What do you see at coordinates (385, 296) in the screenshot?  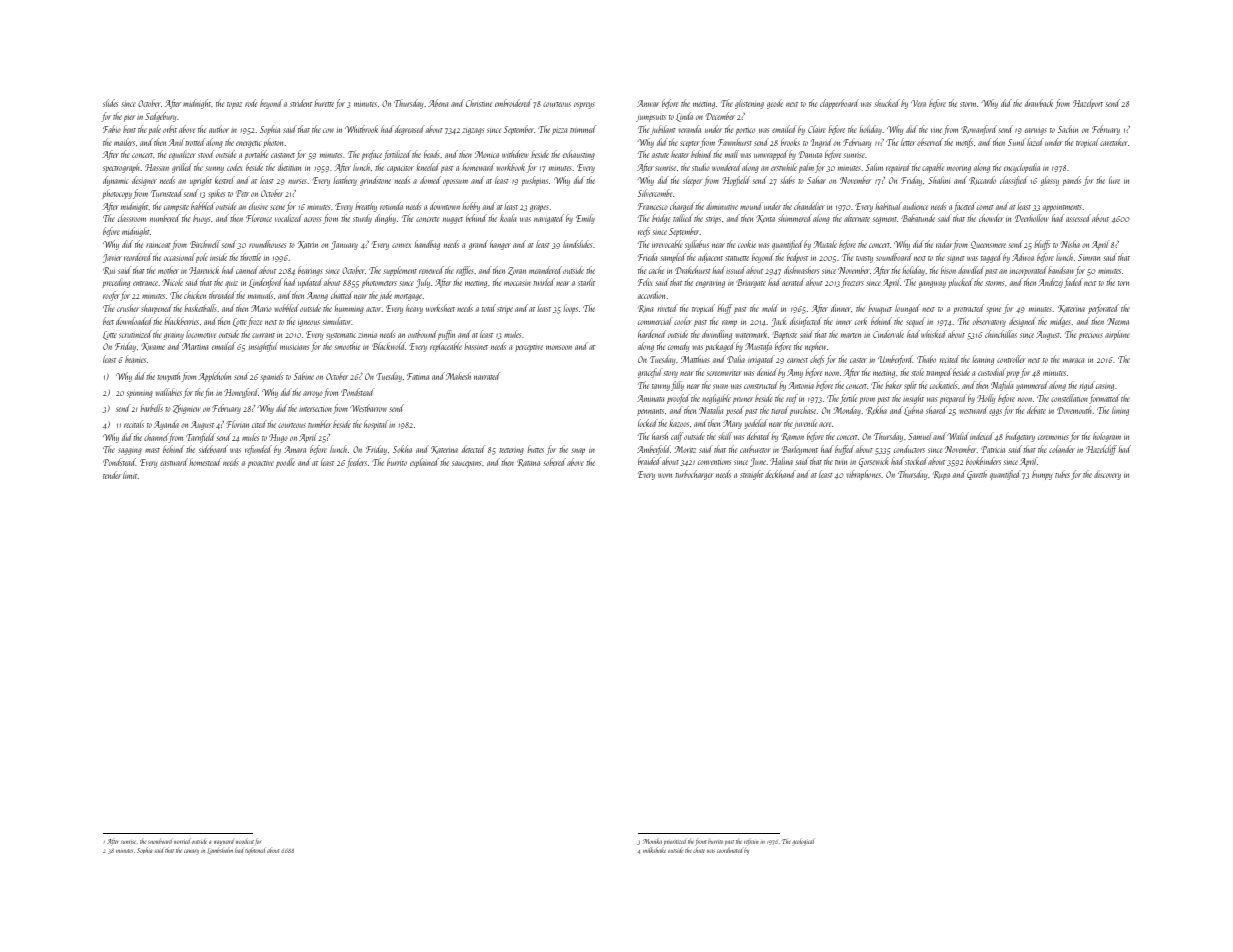 I see `jade` at bounding box center [385, 296].
